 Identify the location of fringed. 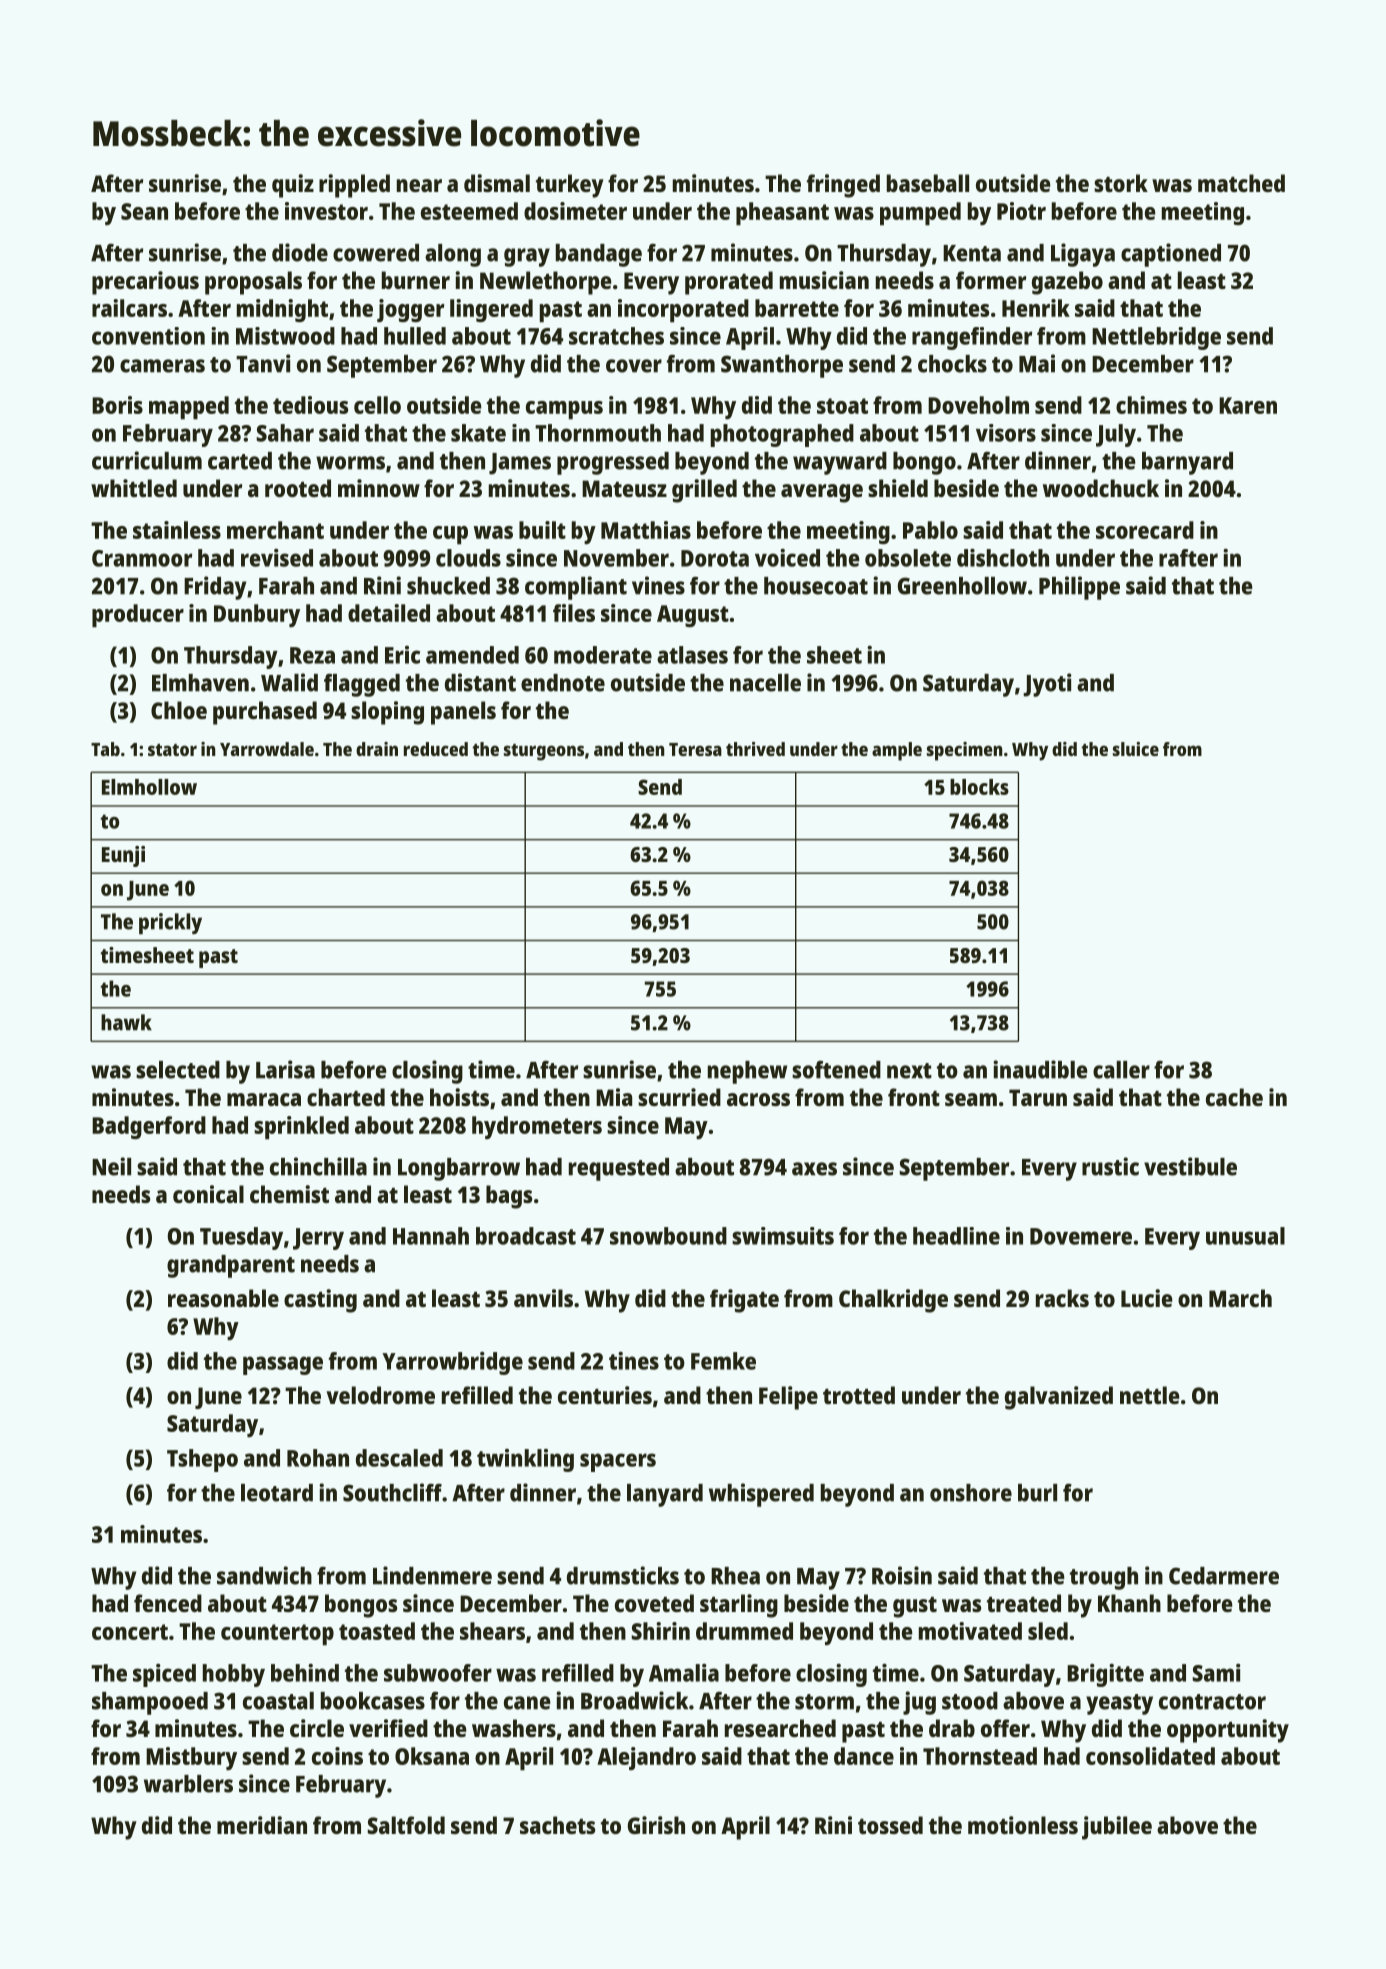
(843, 186).
